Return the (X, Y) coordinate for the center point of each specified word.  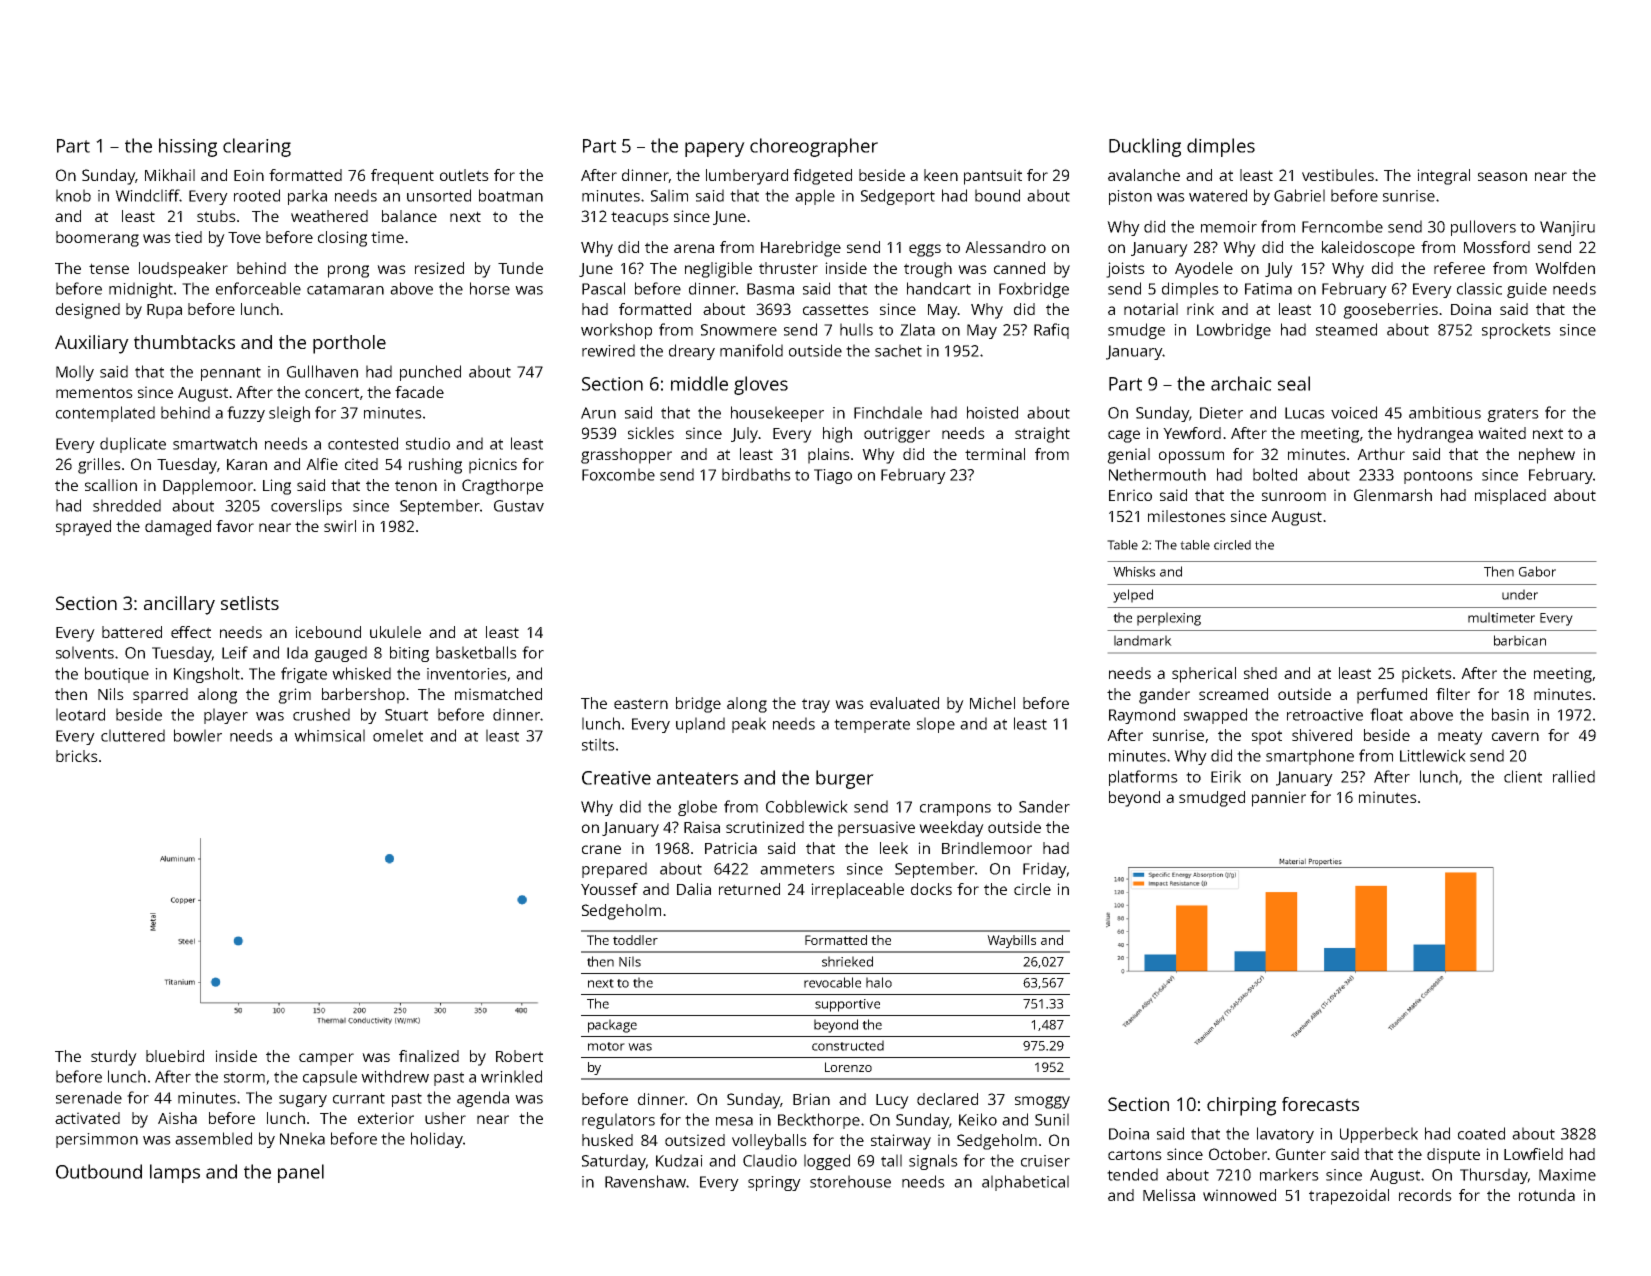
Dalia (694, 889)
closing (342, 239)
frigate (304, 675)
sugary (303, 1101)
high (837, 435)
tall (891, 1160)
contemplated (105, 414)
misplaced (1510, 497)
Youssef (609, 889)
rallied (1574, 776)
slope (936, 725)
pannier (1279, 799)
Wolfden (1565, 268)
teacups (640, 218)
